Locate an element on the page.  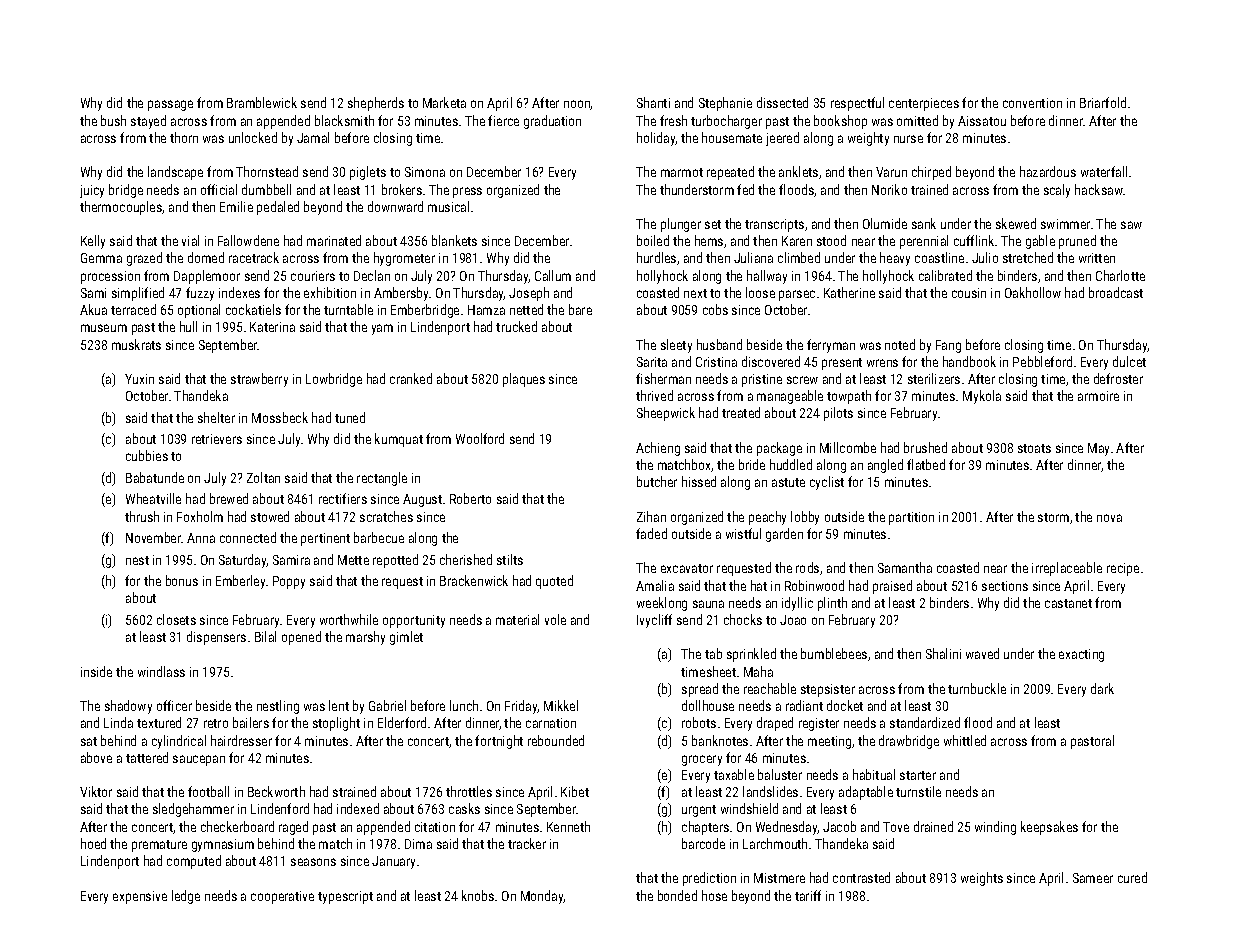
Juliana is located at coordinates (753, 257).
